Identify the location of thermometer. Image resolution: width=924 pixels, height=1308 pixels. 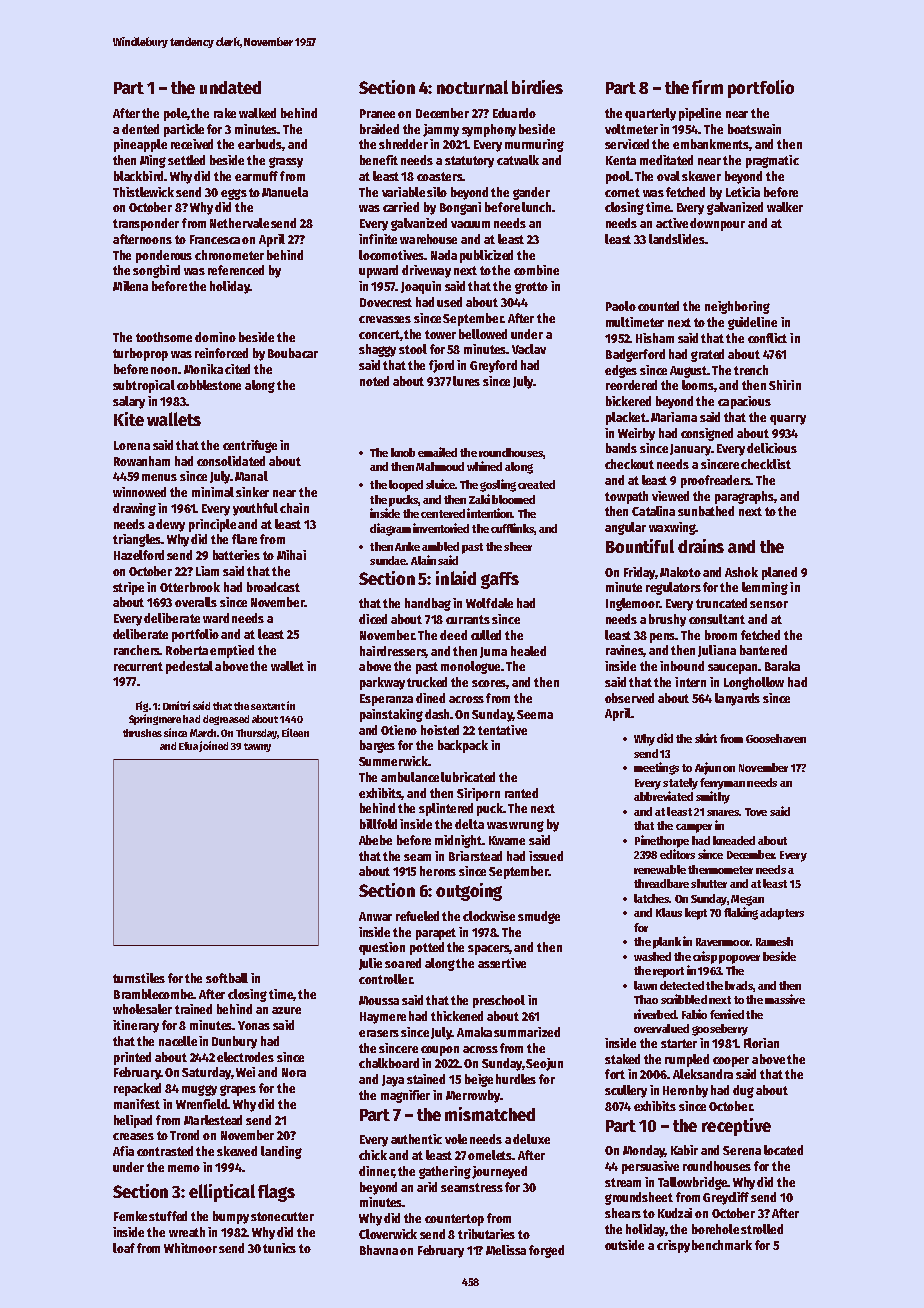
(720, 869).
